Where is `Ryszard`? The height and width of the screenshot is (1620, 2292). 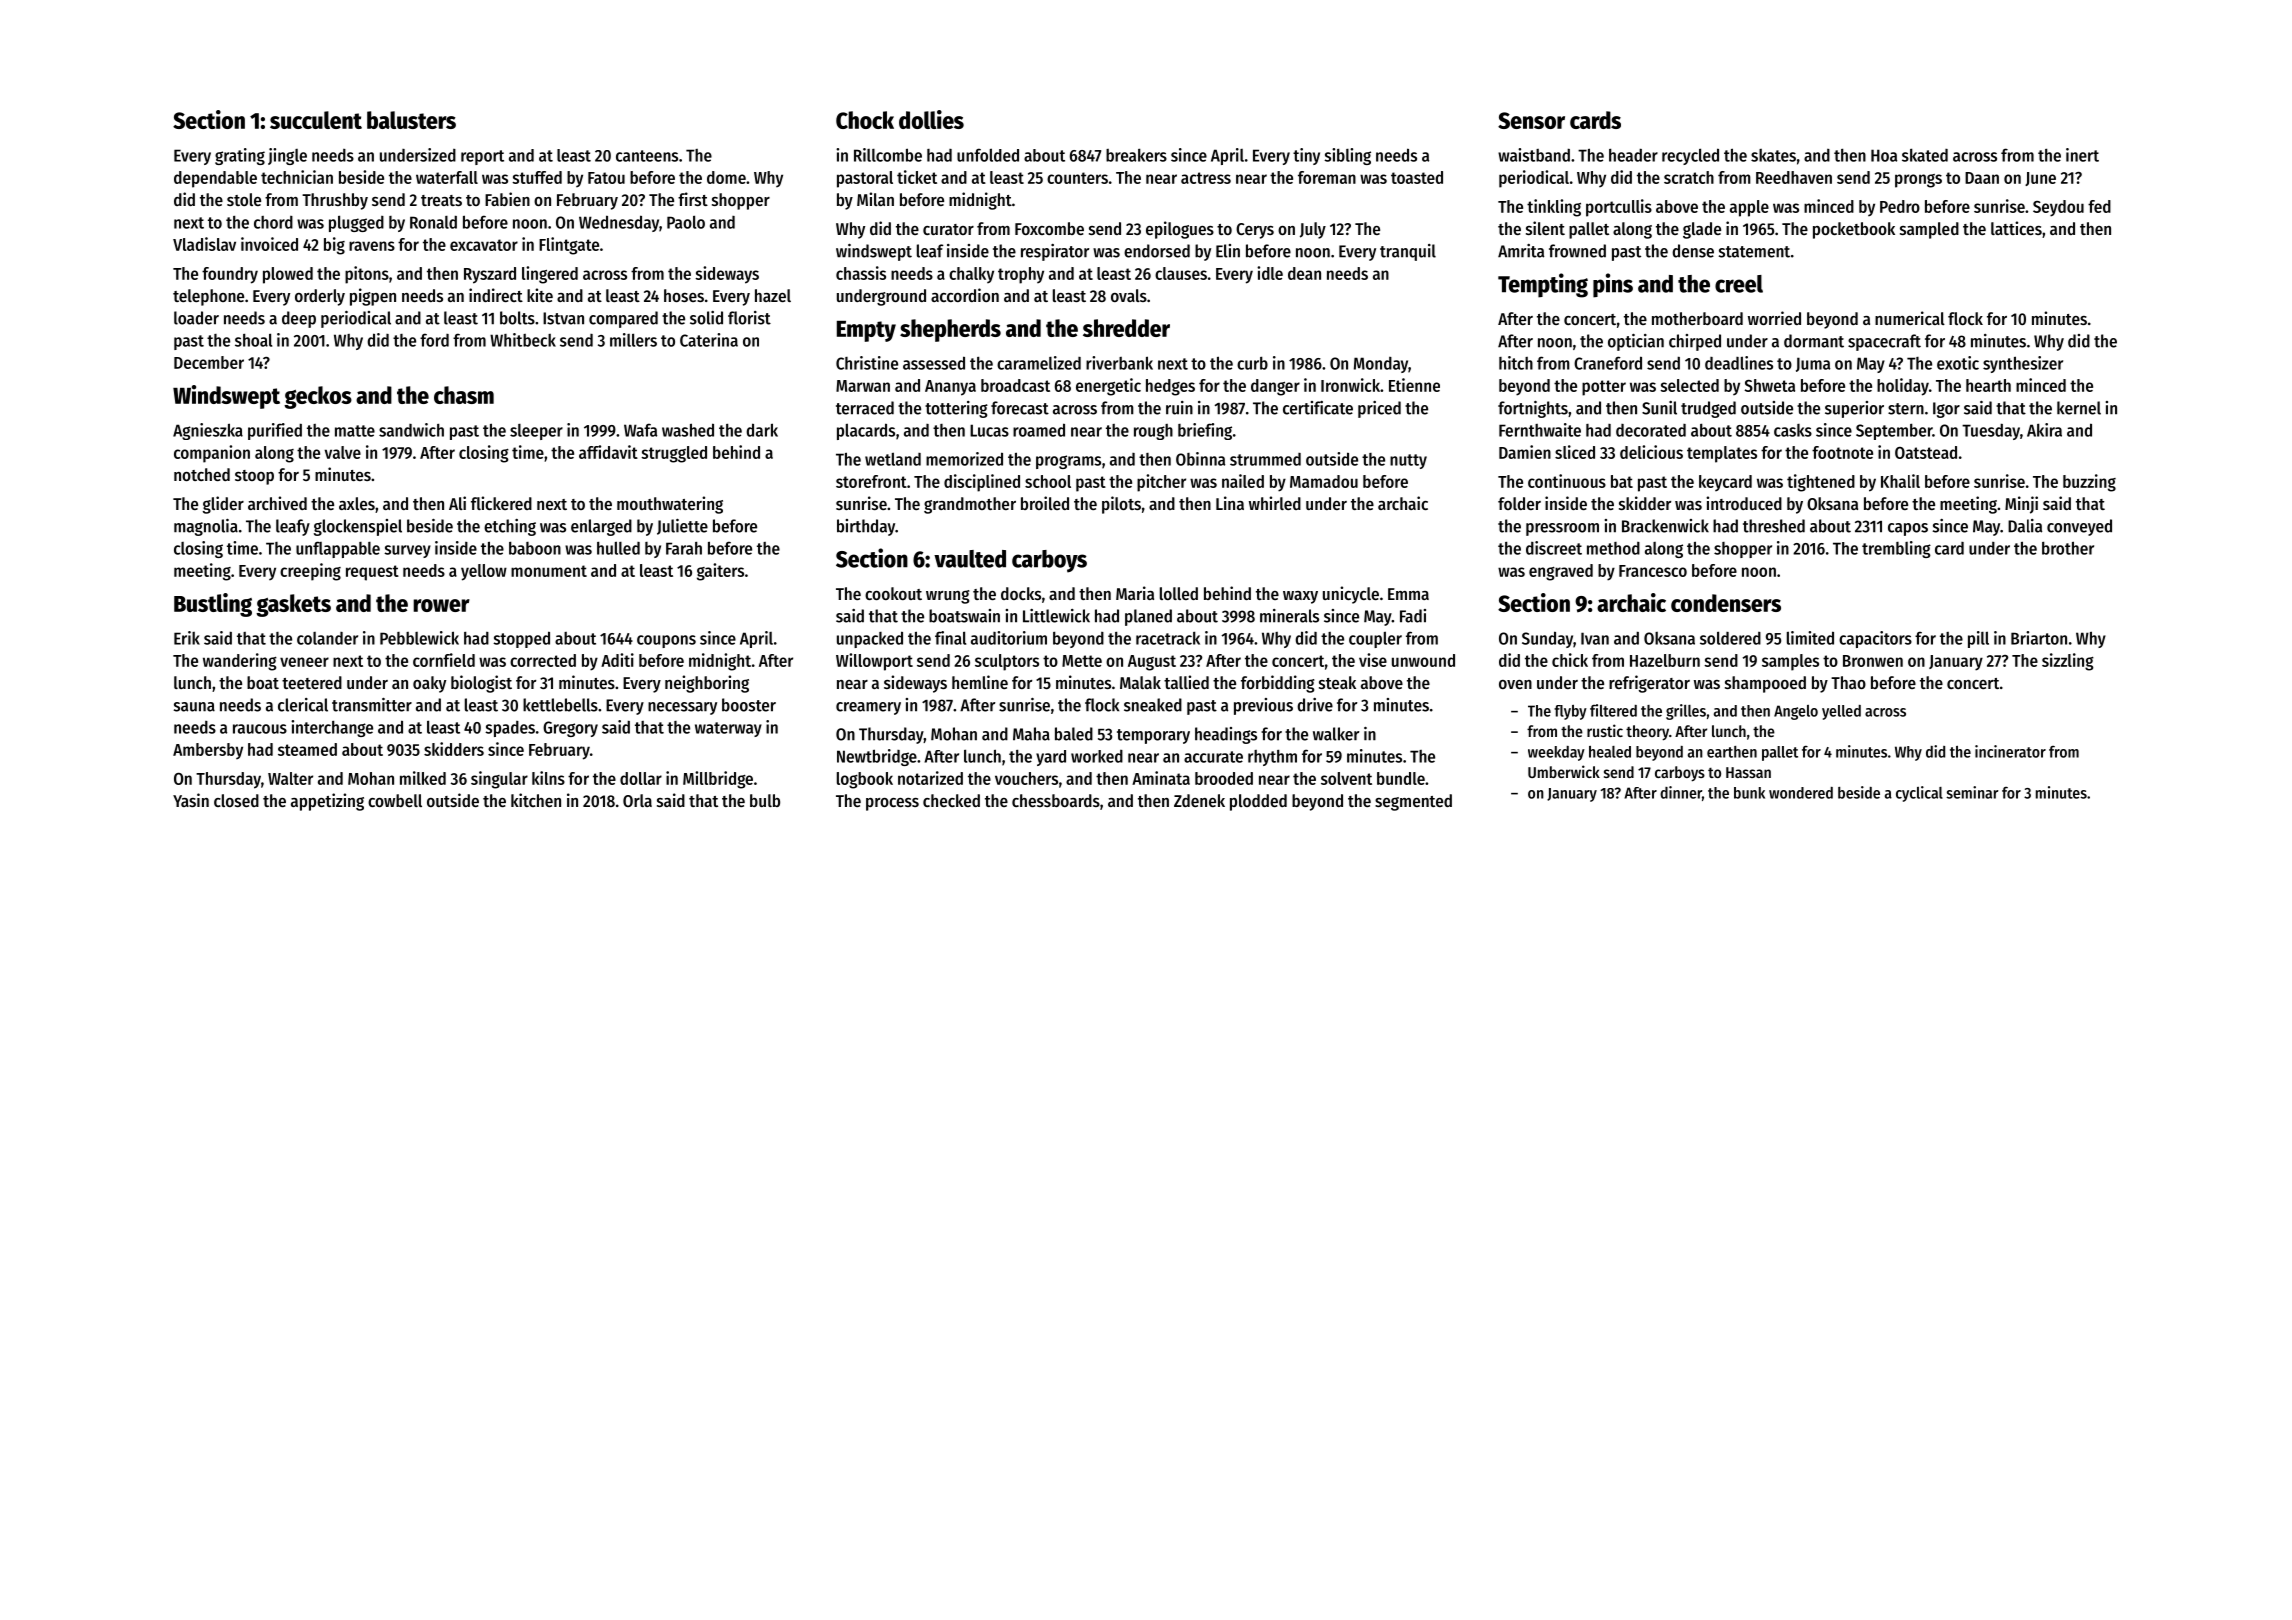 Ryszard is located at coordinates (490, 275).
